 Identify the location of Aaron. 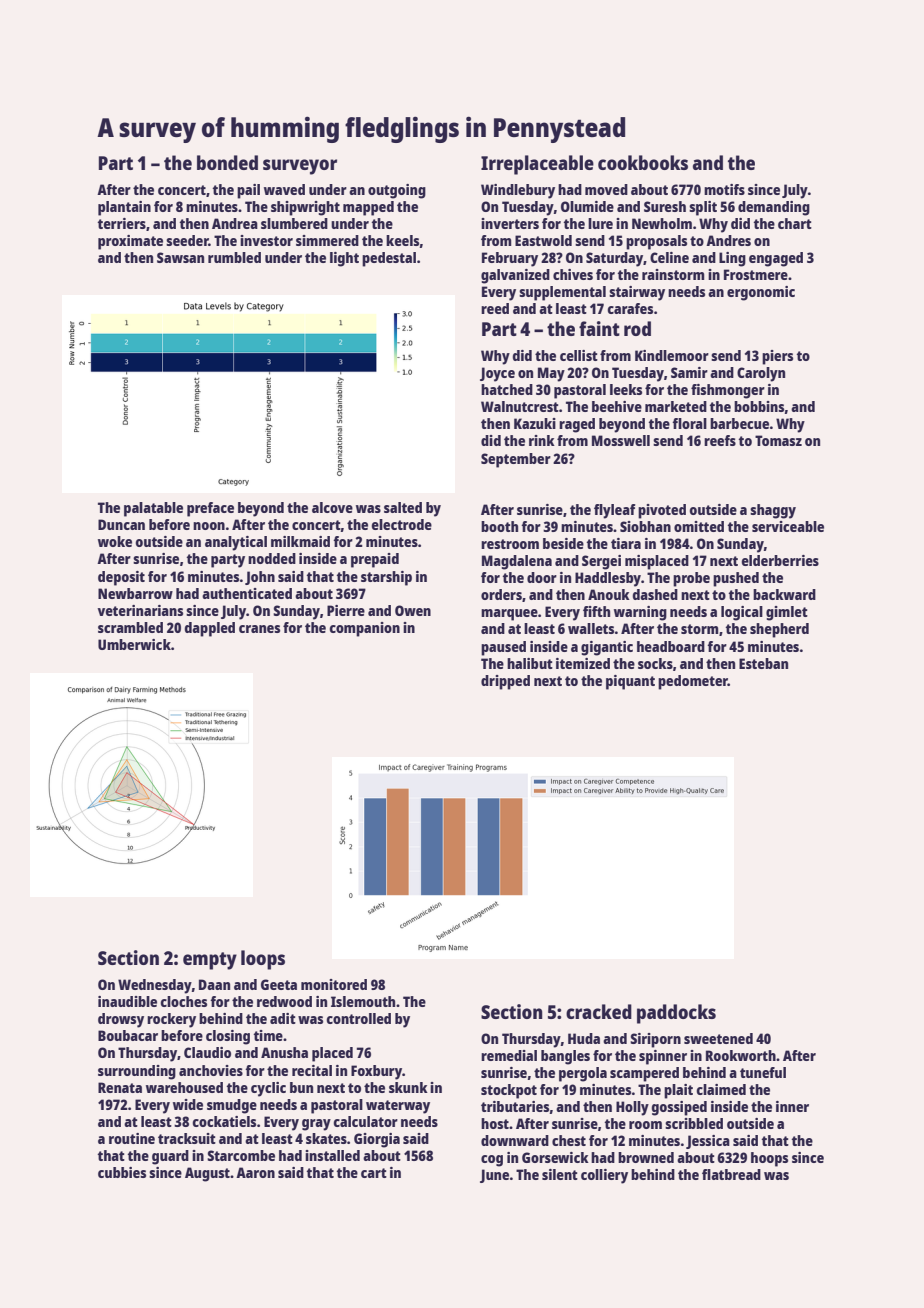
(255, 1172).
